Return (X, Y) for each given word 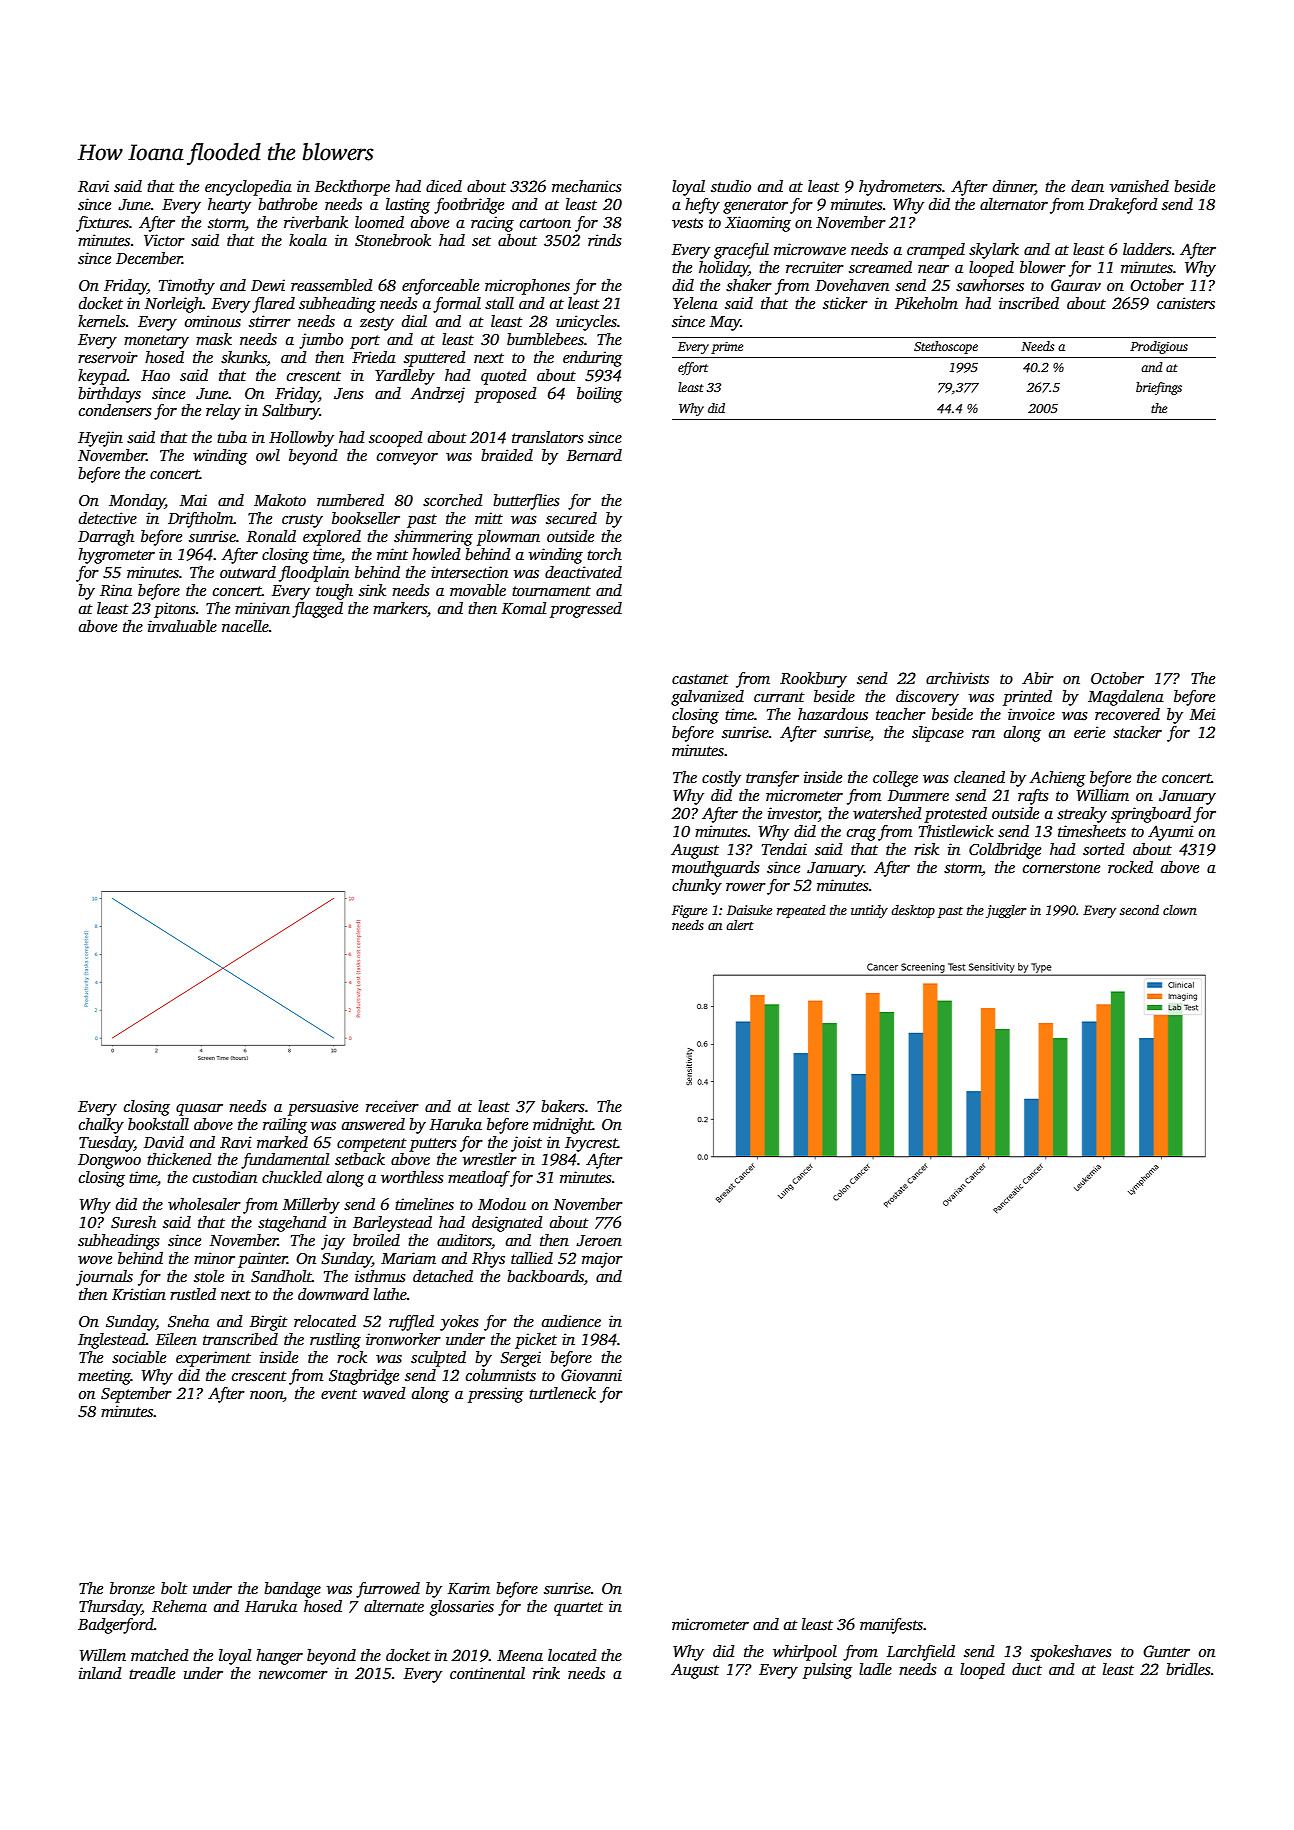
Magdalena (1126, 698)
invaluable (182, 626)
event (339, 1394)
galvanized (707, 698)
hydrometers (900, 188)
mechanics (587, 186)
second (1139, 909)
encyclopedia (248, 188)
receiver (392, 1106)
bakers (563, 1106)
